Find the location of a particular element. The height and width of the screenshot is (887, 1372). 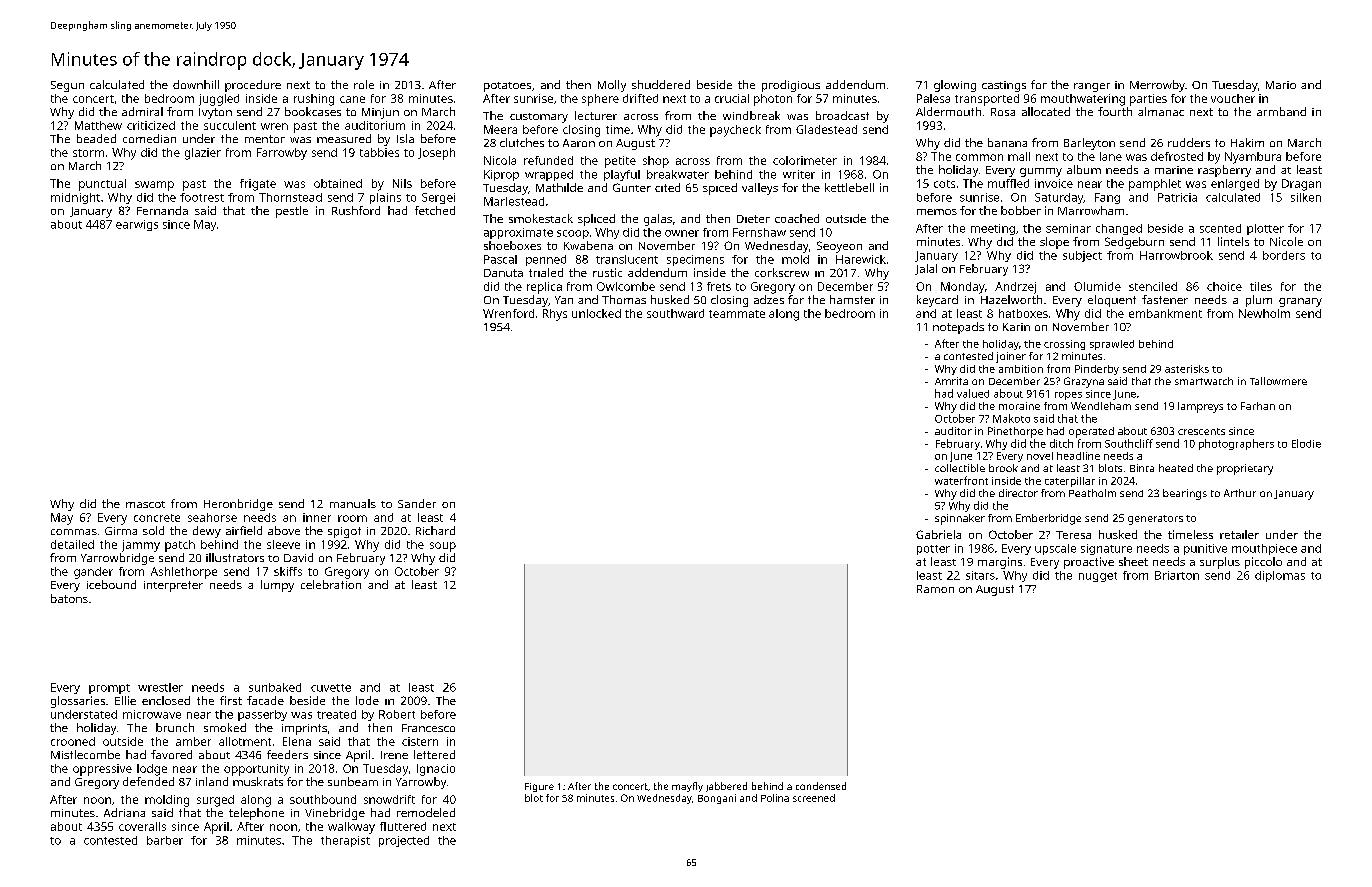

therapist is located at coordinates (345, 841).
